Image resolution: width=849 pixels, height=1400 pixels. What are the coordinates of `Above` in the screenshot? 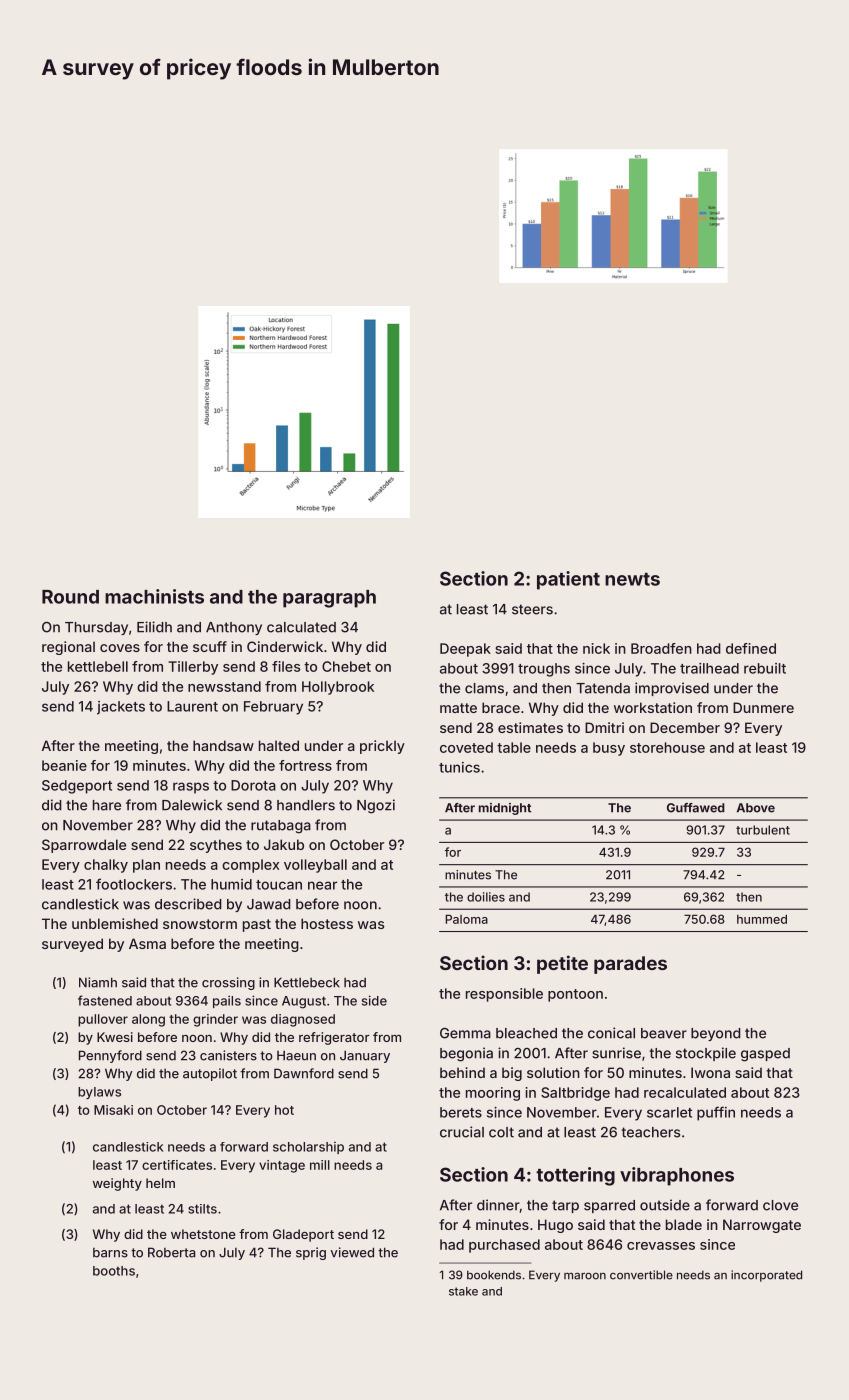 It's located at (756, 808).
